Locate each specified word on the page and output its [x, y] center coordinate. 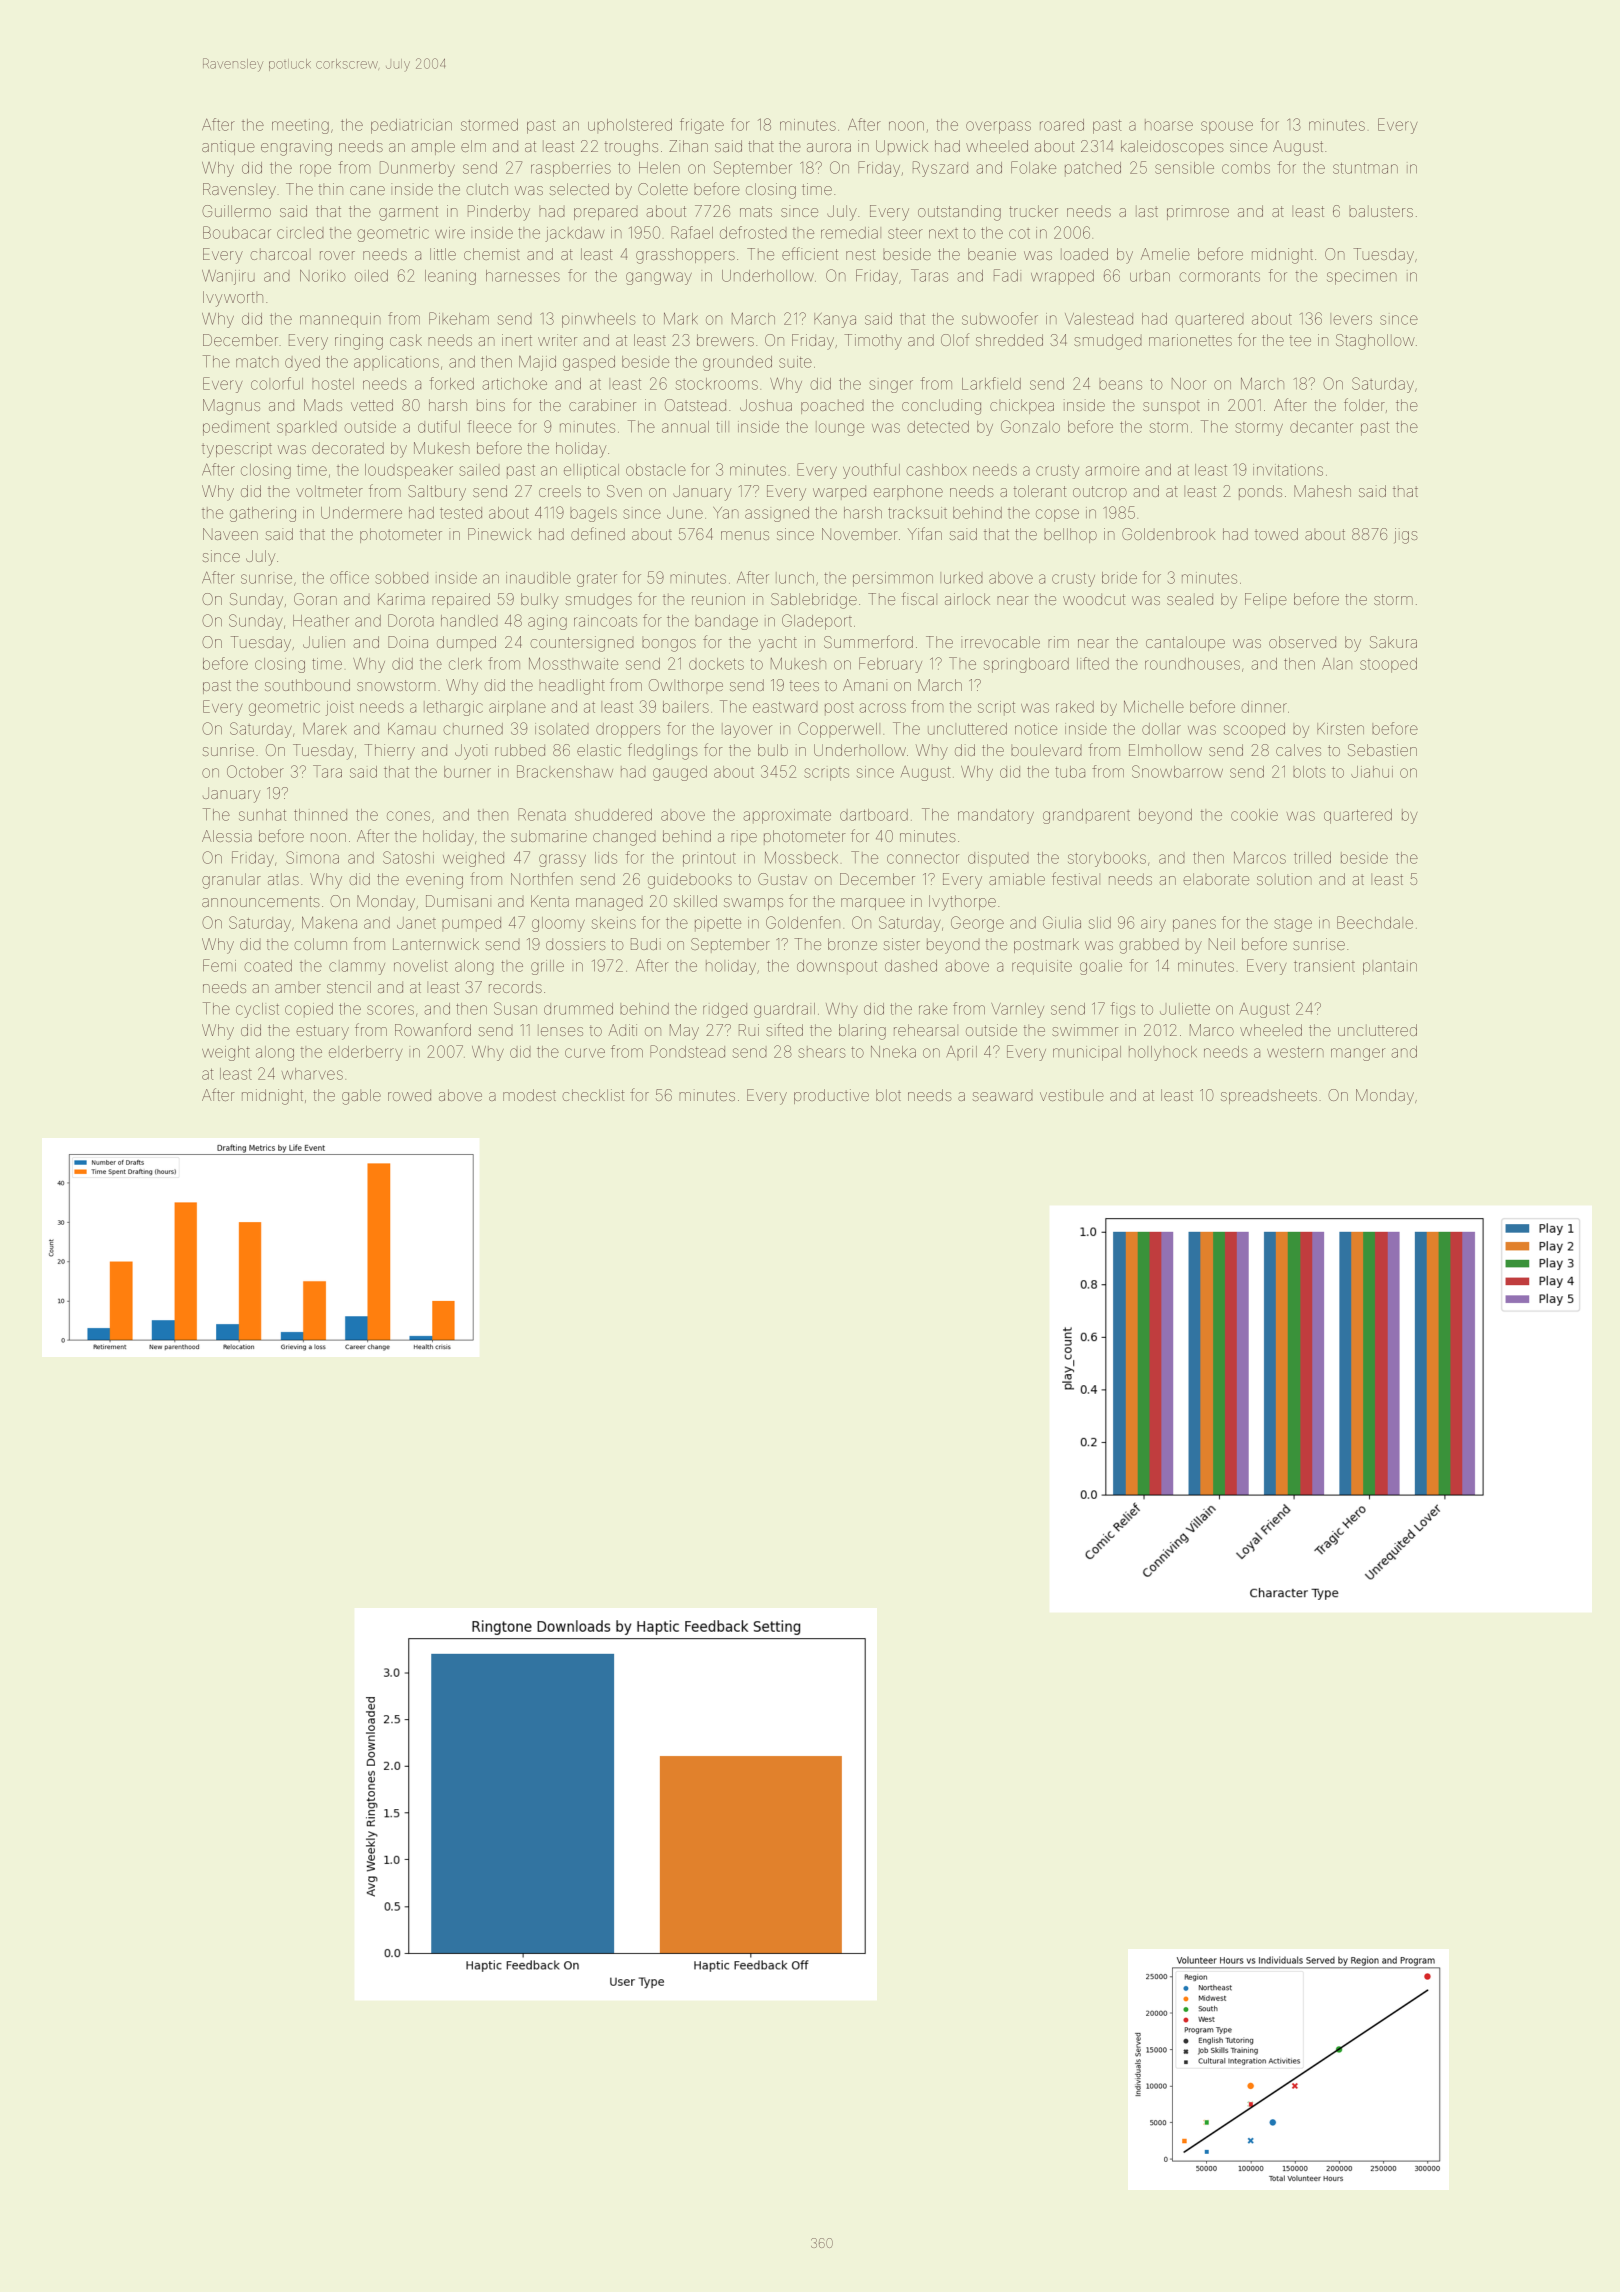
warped [839, 493]
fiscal [919, 598]
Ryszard [940, 169]
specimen [1362, 278]
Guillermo [236, 211]
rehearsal [926, 1030]
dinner [1264, 707]
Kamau [412, 729]
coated [268, 966]
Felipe [1266, 600]
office [349, 577]
